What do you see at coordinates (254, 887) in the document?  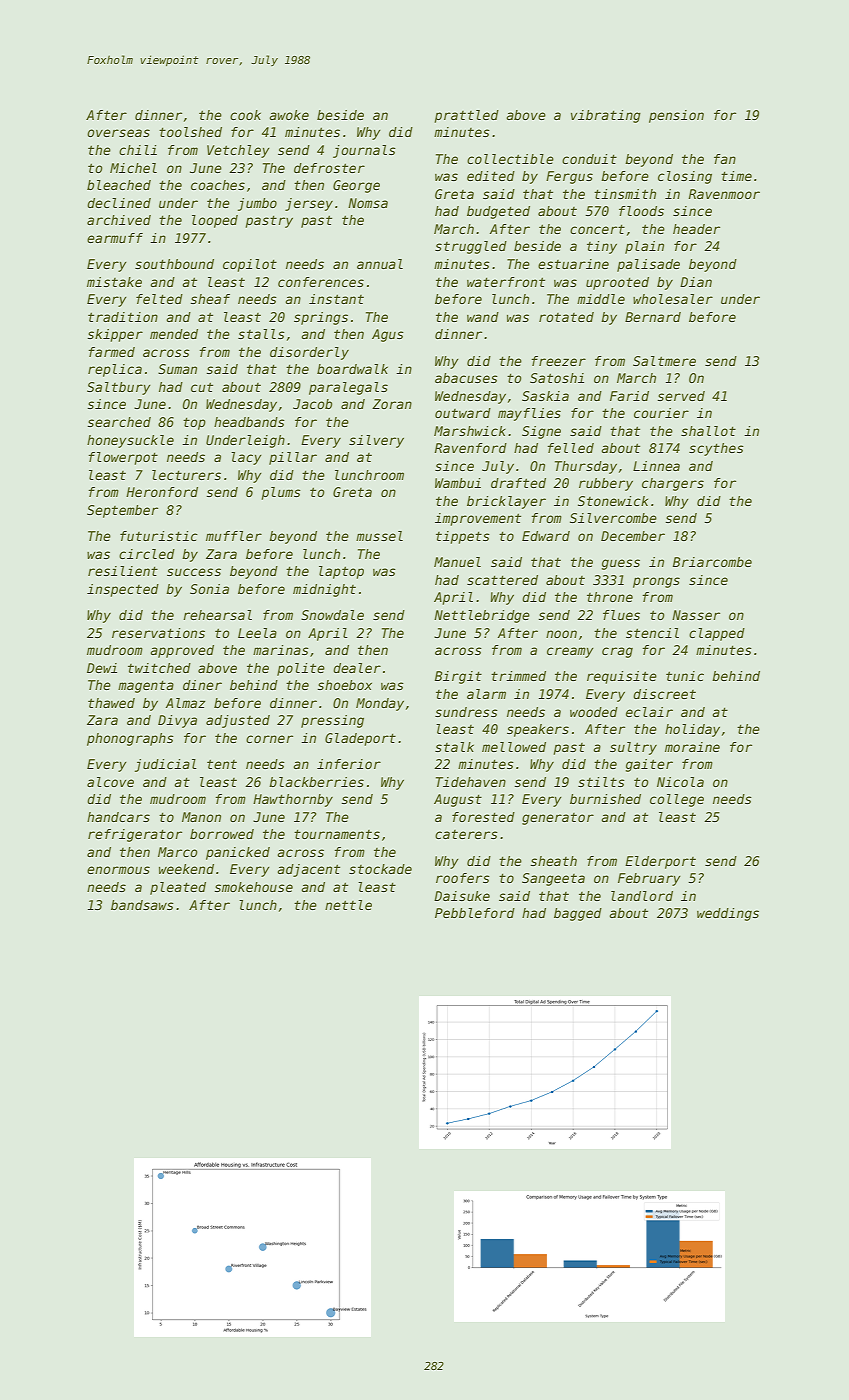 I see `smokehouse` at bounding box center [254, 887].
